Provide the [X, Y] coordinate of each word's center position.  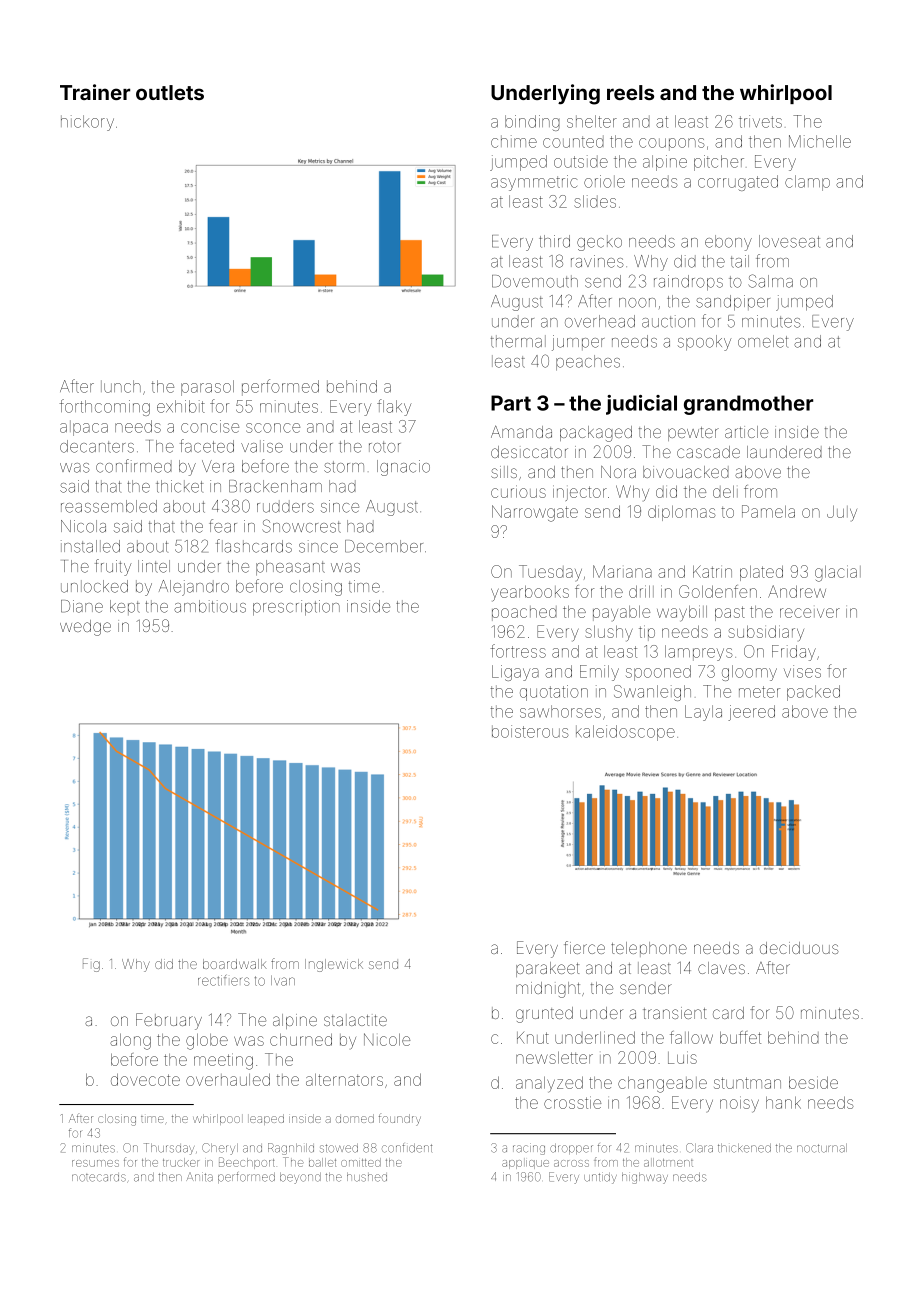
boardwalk [234, 964]
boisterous [530, 731]
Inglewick [334, 965]
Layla [703, 713]
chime [514, 141]
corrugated [738, 183]
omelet [763, 341]
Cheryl [220, 1149]
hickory [87, 123]
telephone [649, 949]
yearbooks [530, 594]
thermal [518, 341]
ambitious [210, 606]
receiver [810, 613]
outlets [170, 92]
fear [223, 526]
